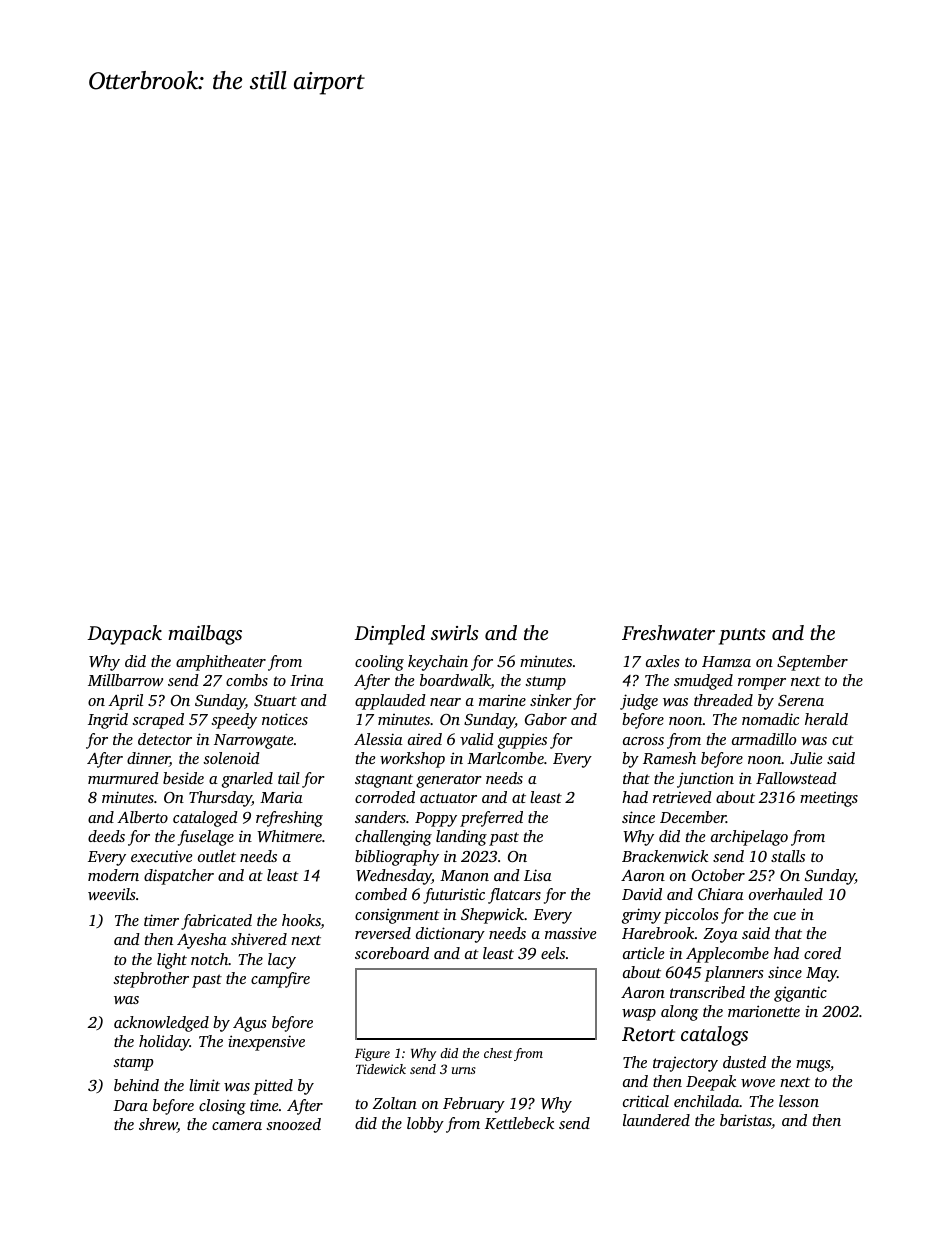 The image size is (952, 1233). What do you see at coordinates (425, 1125) in the screenshot?
I see `lobby` at bounding box center [425, 1125].
